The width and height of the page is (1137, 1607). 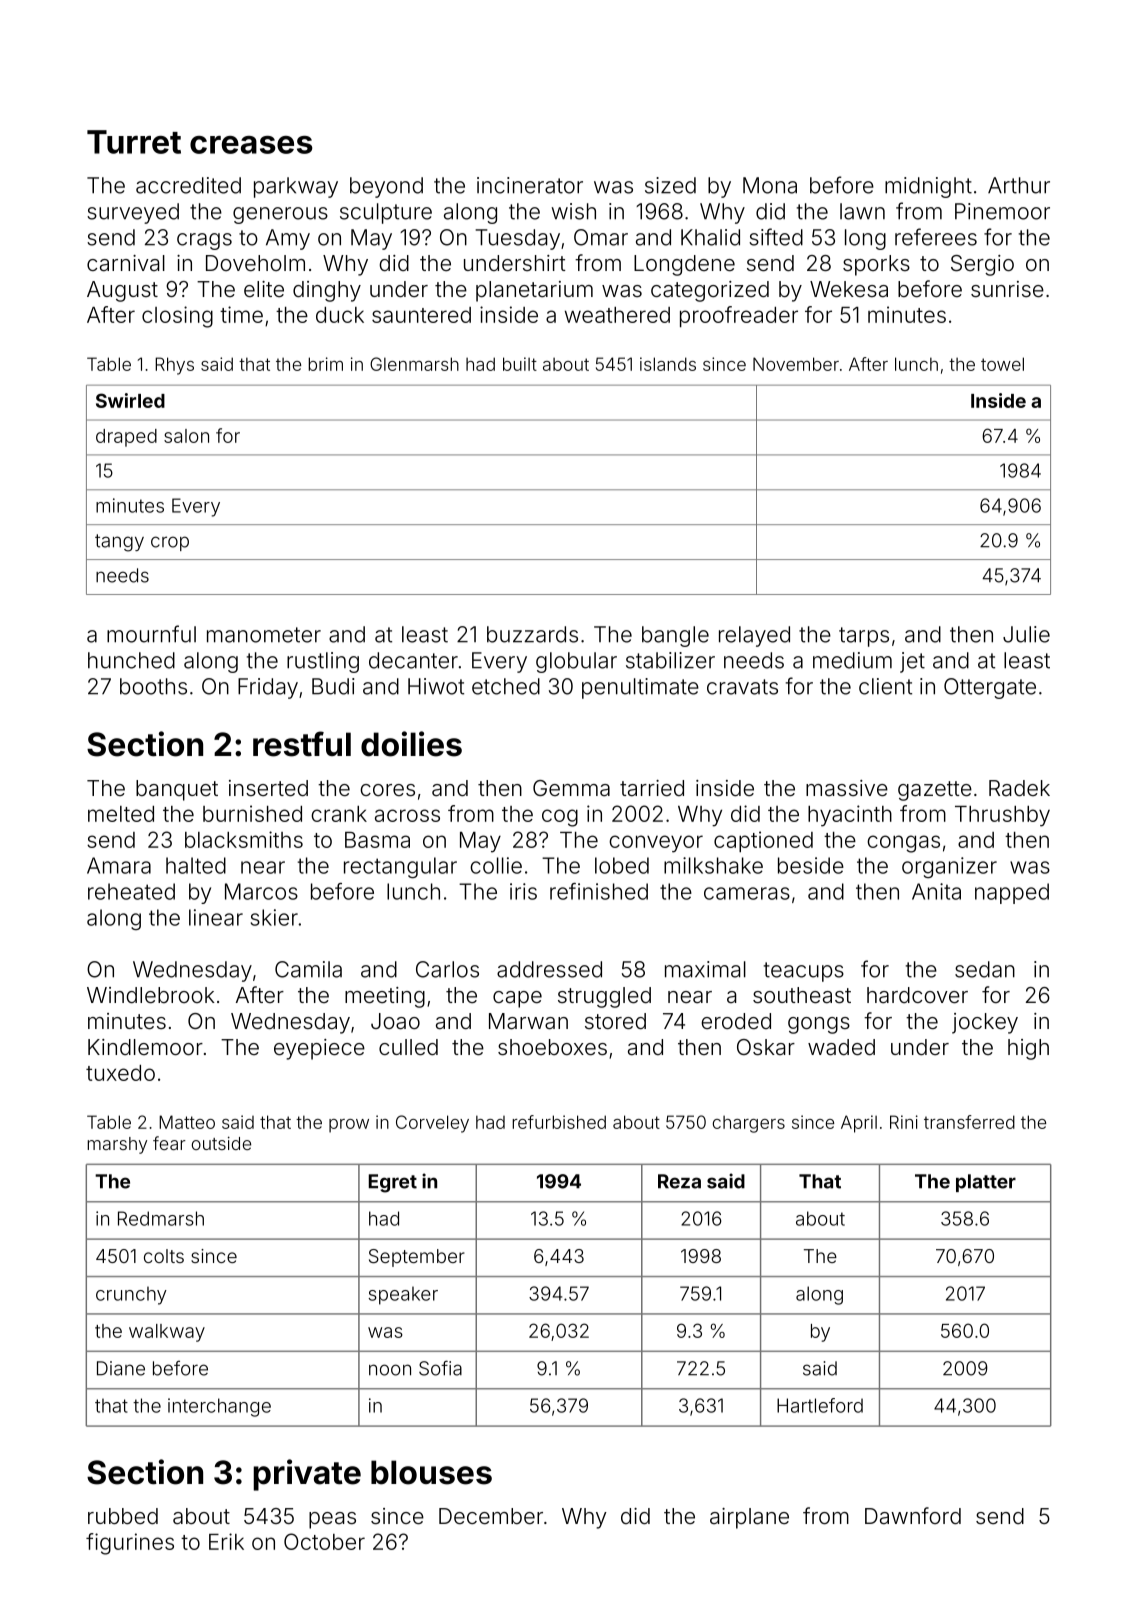 I want to click on September, so click(x=417, y=1258).
